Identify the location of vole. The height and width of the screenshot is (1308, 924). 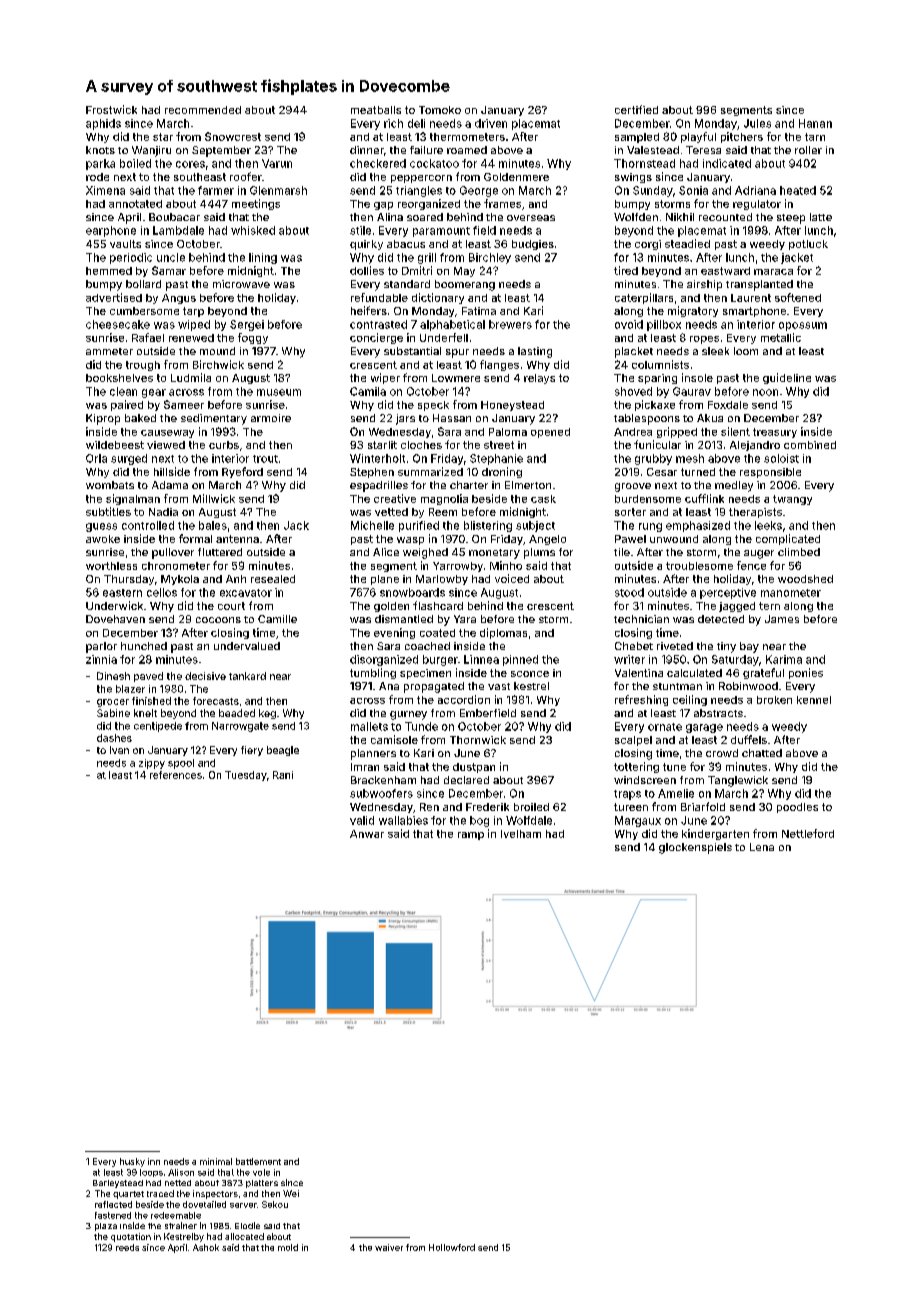
(261, 1172).
